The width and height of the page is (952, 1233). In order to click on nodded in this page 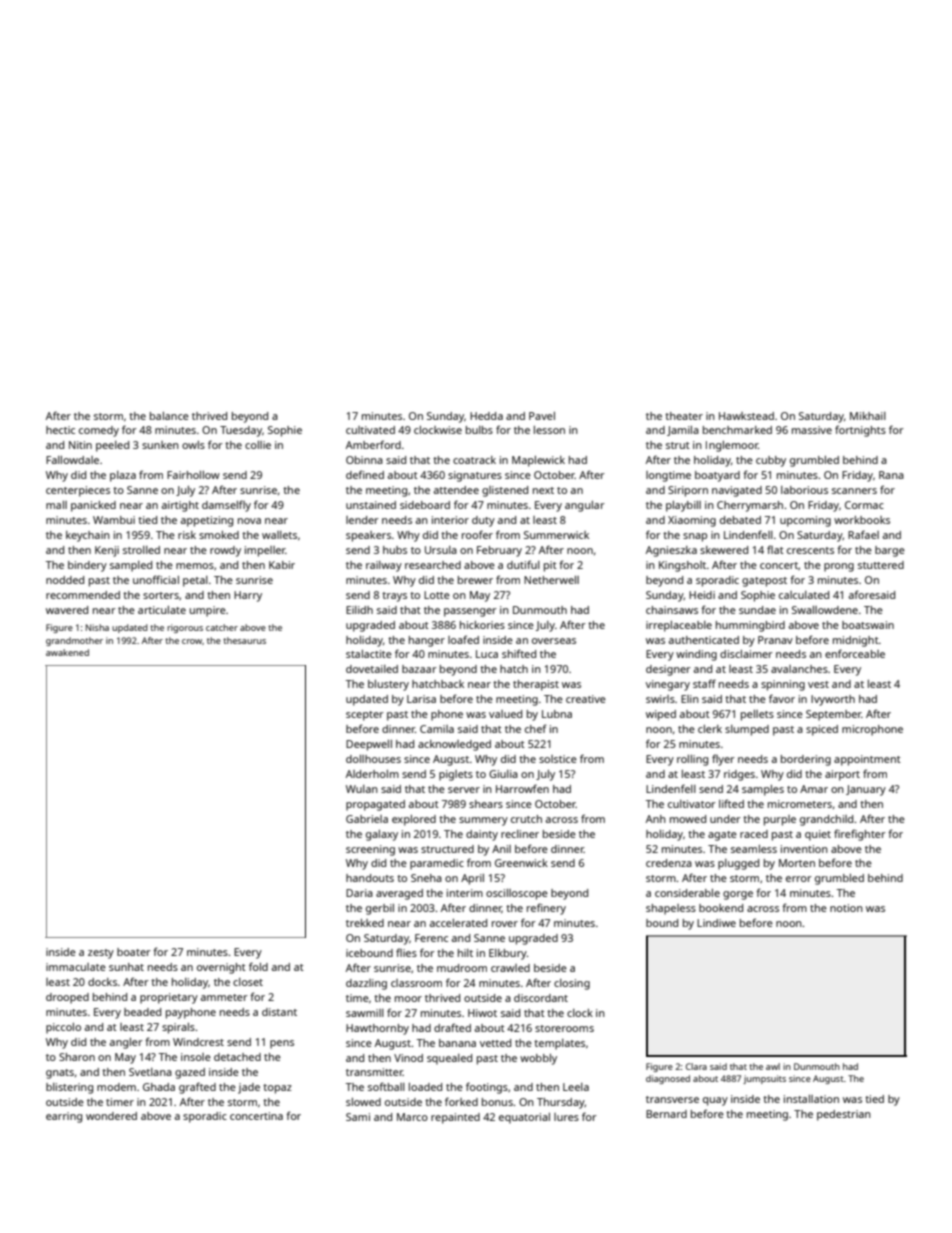, I will do `click(65, 580)`.
